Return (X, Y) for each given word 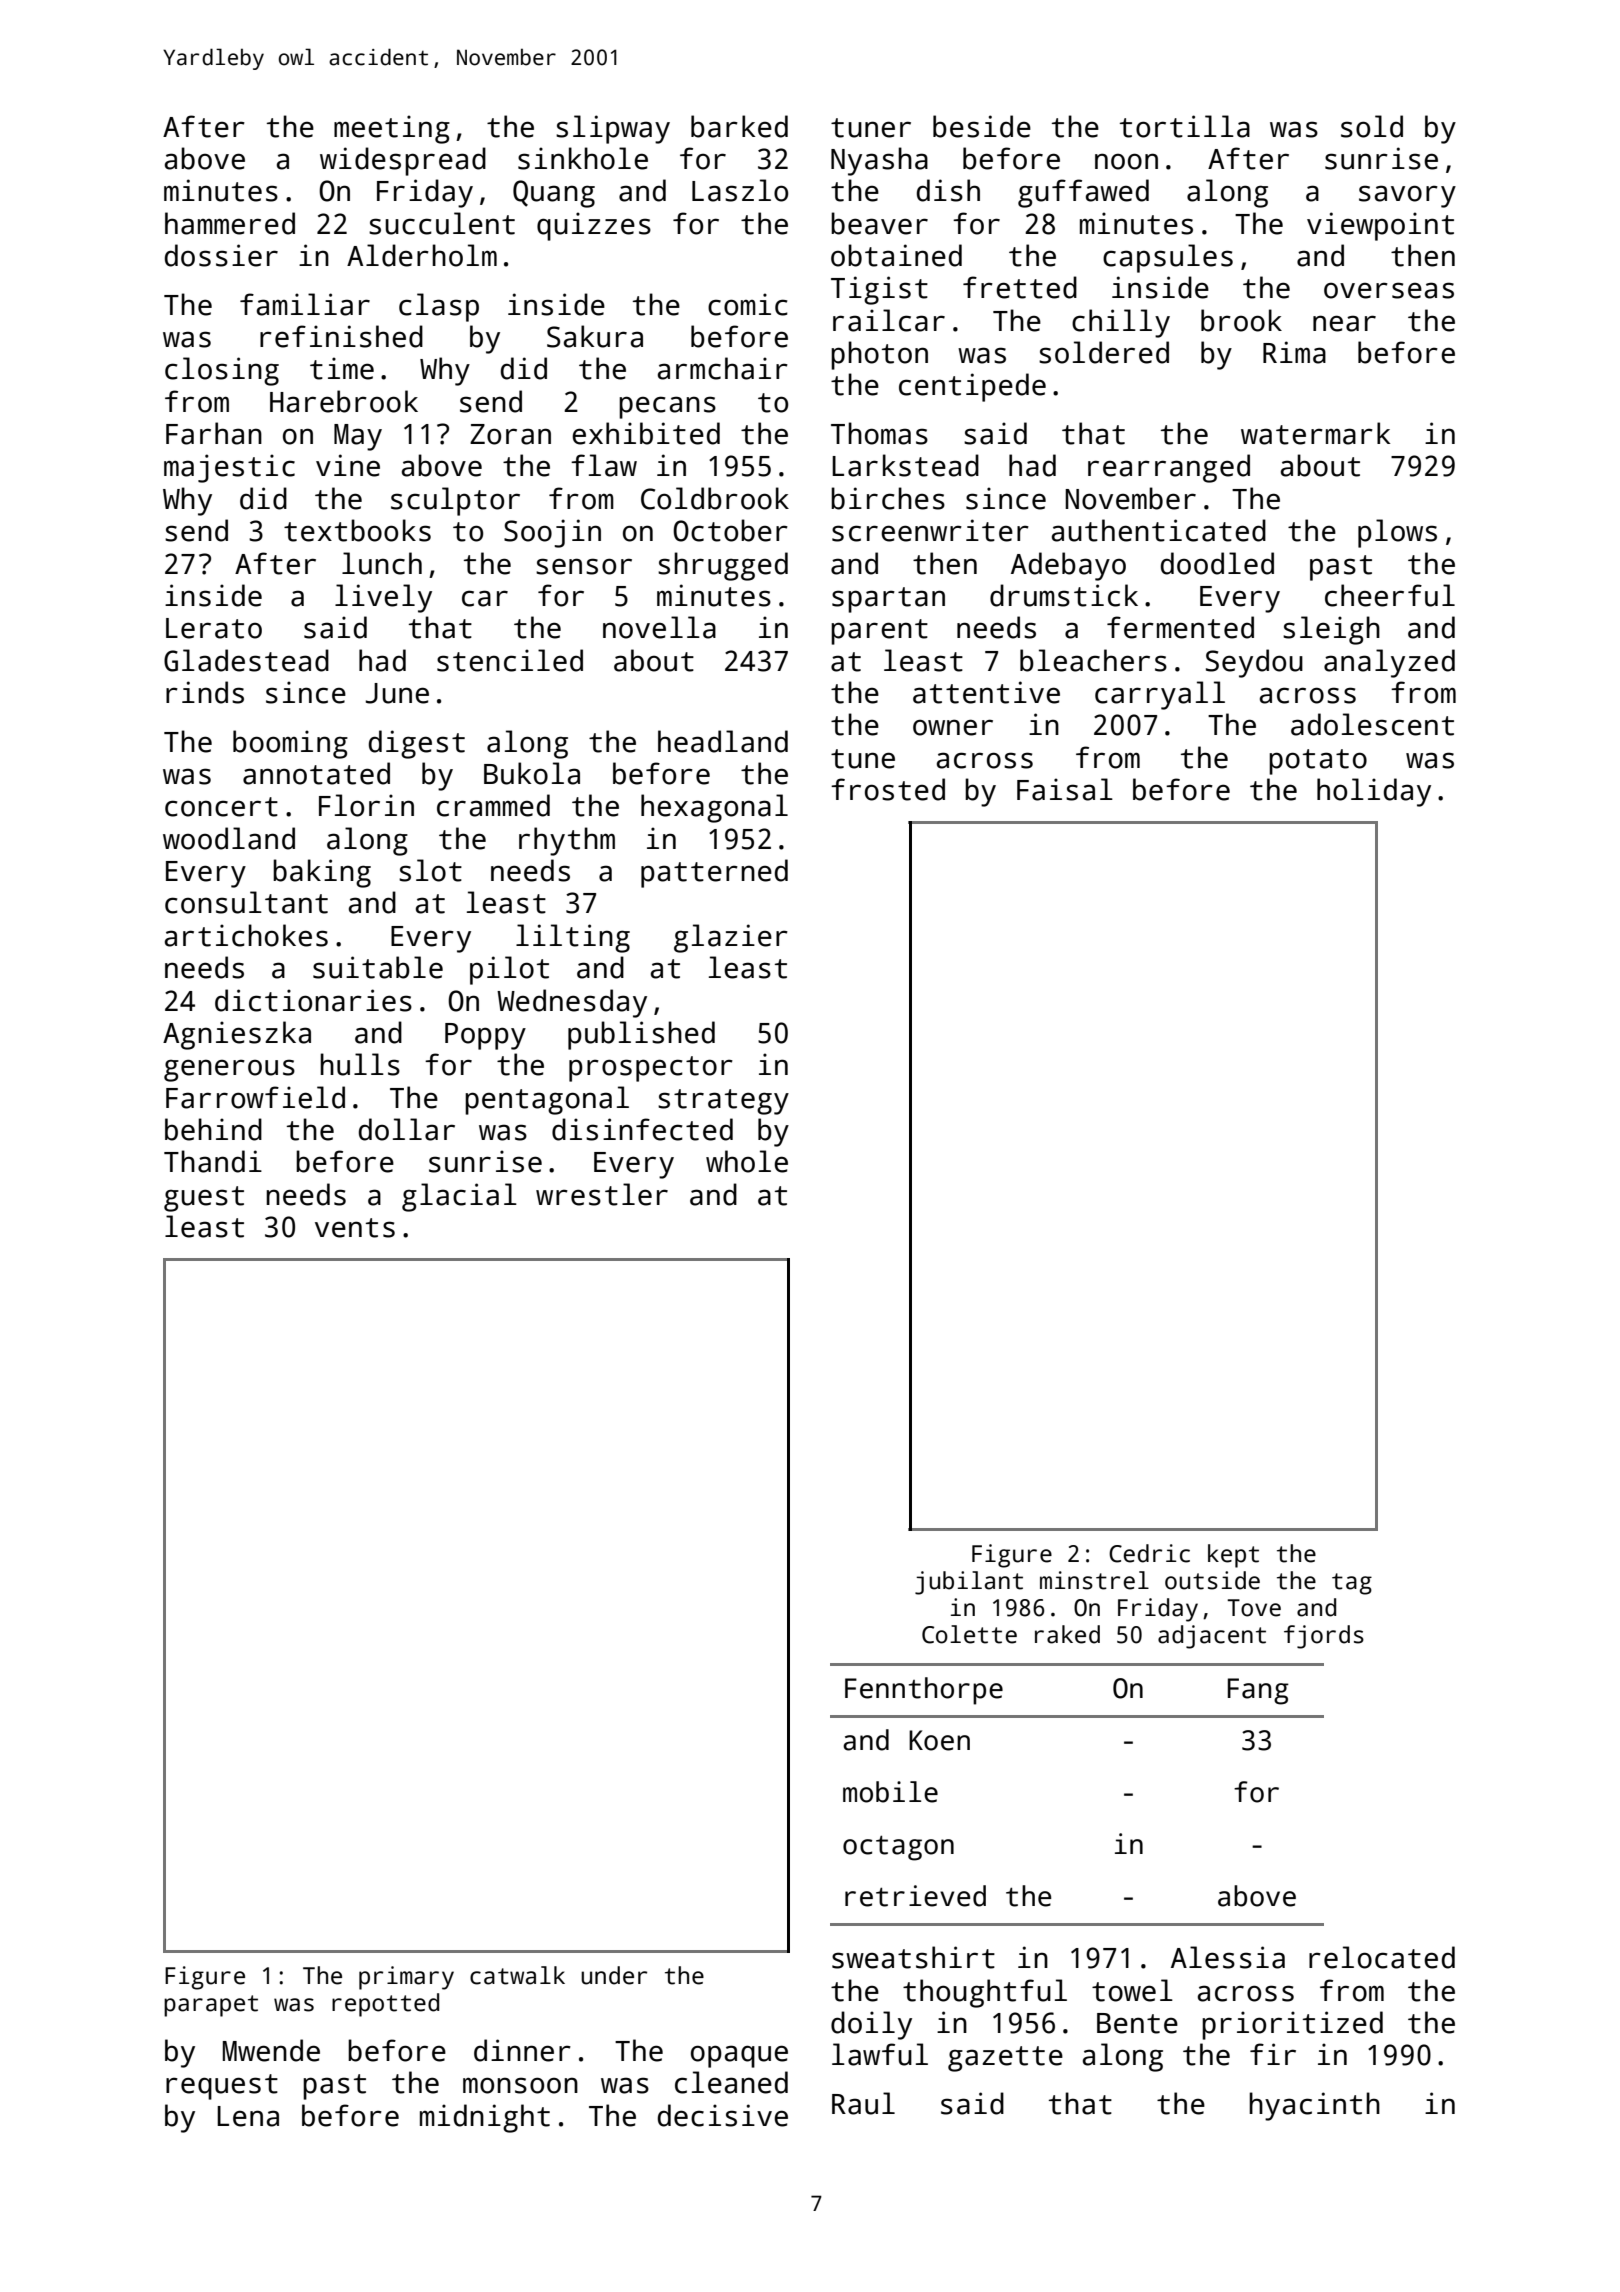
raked (1067, 1634)
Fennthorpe (924, 1691)
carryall (1160, 695)
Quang (554, 194)
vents (355, 1228)
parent (879, 632)
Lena (248, 2116)
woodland (229, 838)
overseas (1389, 290)
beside (982, 126)
